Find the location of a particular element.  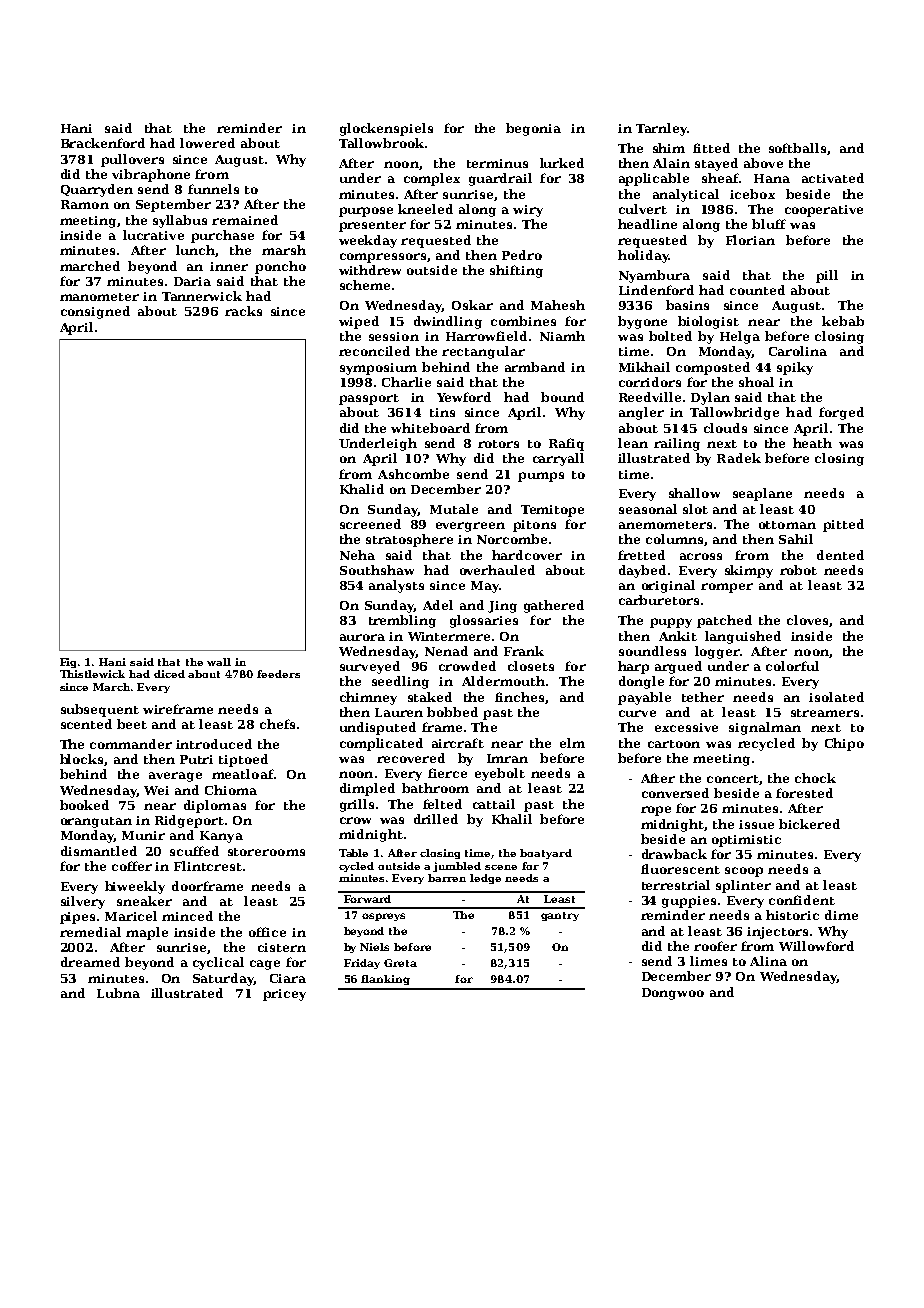

Fig is located at coordinates (68, 663).
